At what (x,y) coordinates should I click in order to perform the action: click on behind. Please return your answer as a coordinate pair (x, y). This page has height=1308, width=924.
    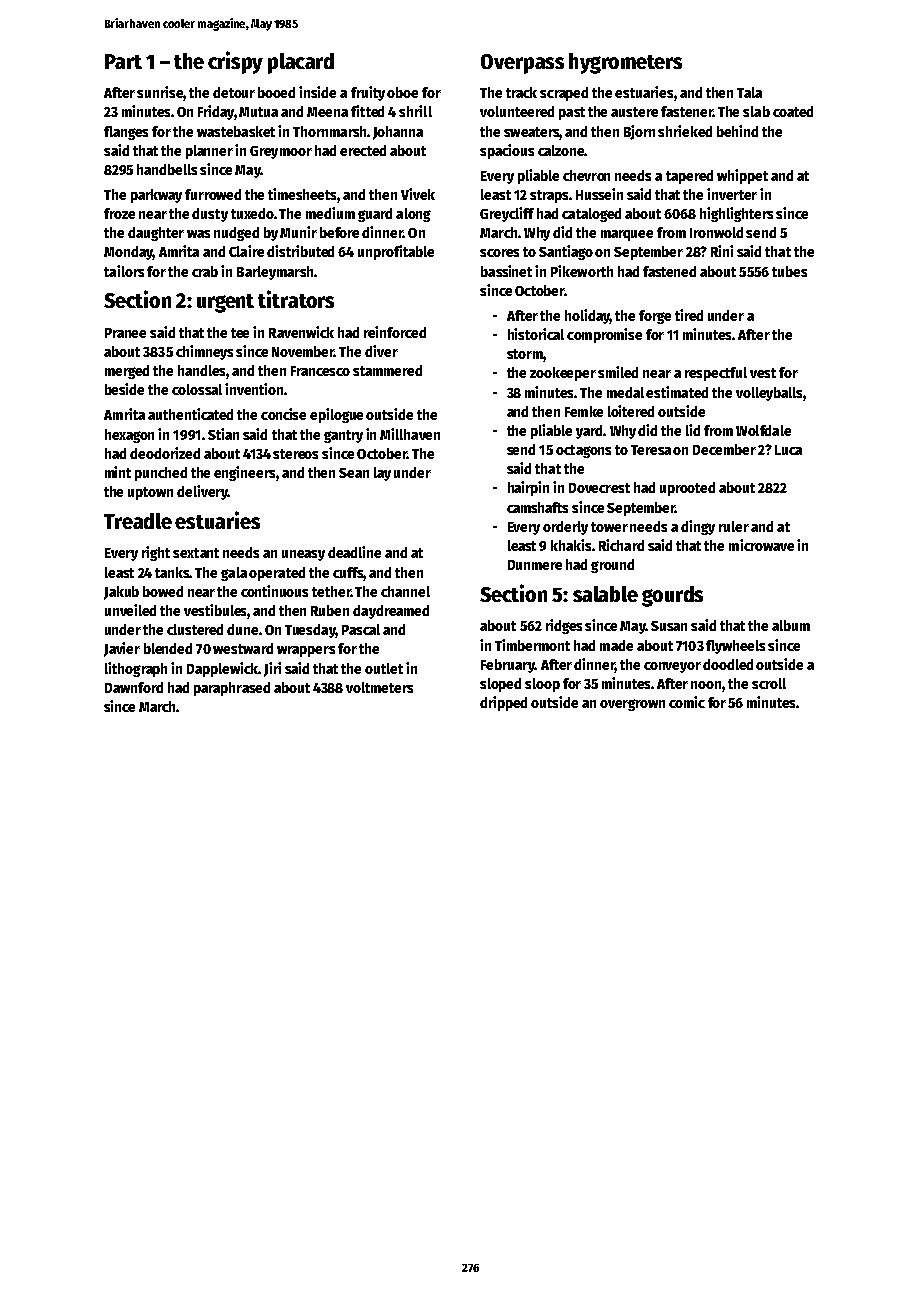
    Looking at the image, I should click on (737, 131).
